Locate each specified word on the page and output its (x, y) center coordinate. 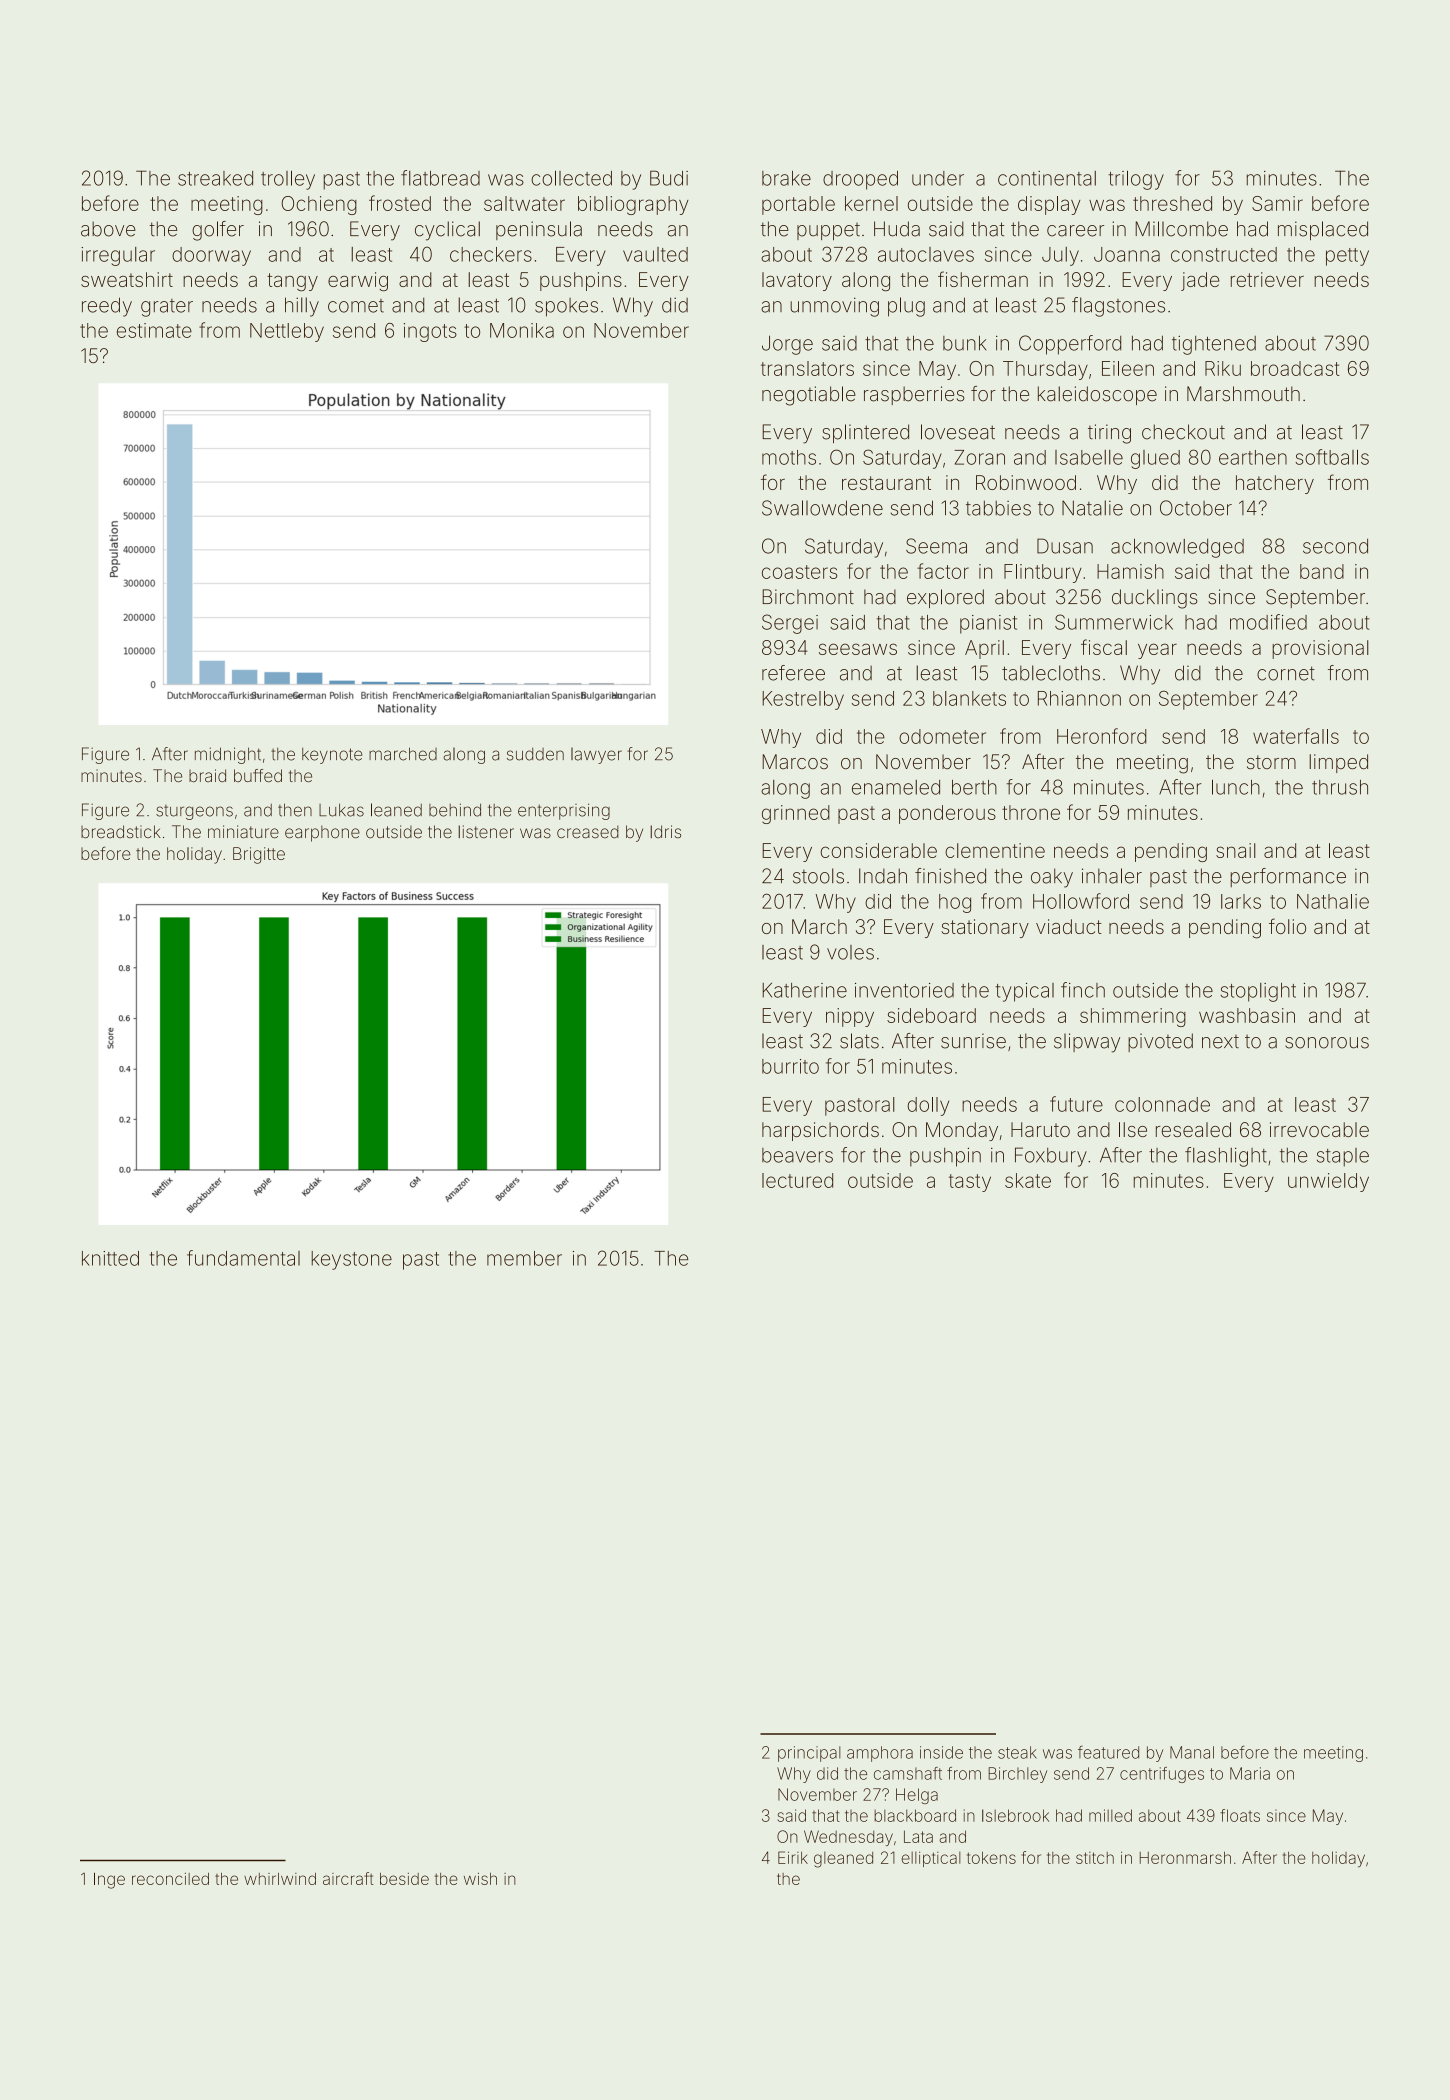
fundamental (243, 1258)
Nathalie (1333, 901)
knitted (110, 1258)
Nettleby (287, 332)
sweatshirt (127, 279)
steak (1017, 1752)
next (1220, 1042)
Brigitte (259, 855)
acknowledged (1177, 548)
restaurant (886, 483)
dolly (928, 1106)
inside (941, 1752)
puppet (828, 231)
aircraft (348, 1878)
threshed (1172, 203)
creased (588, 832)
